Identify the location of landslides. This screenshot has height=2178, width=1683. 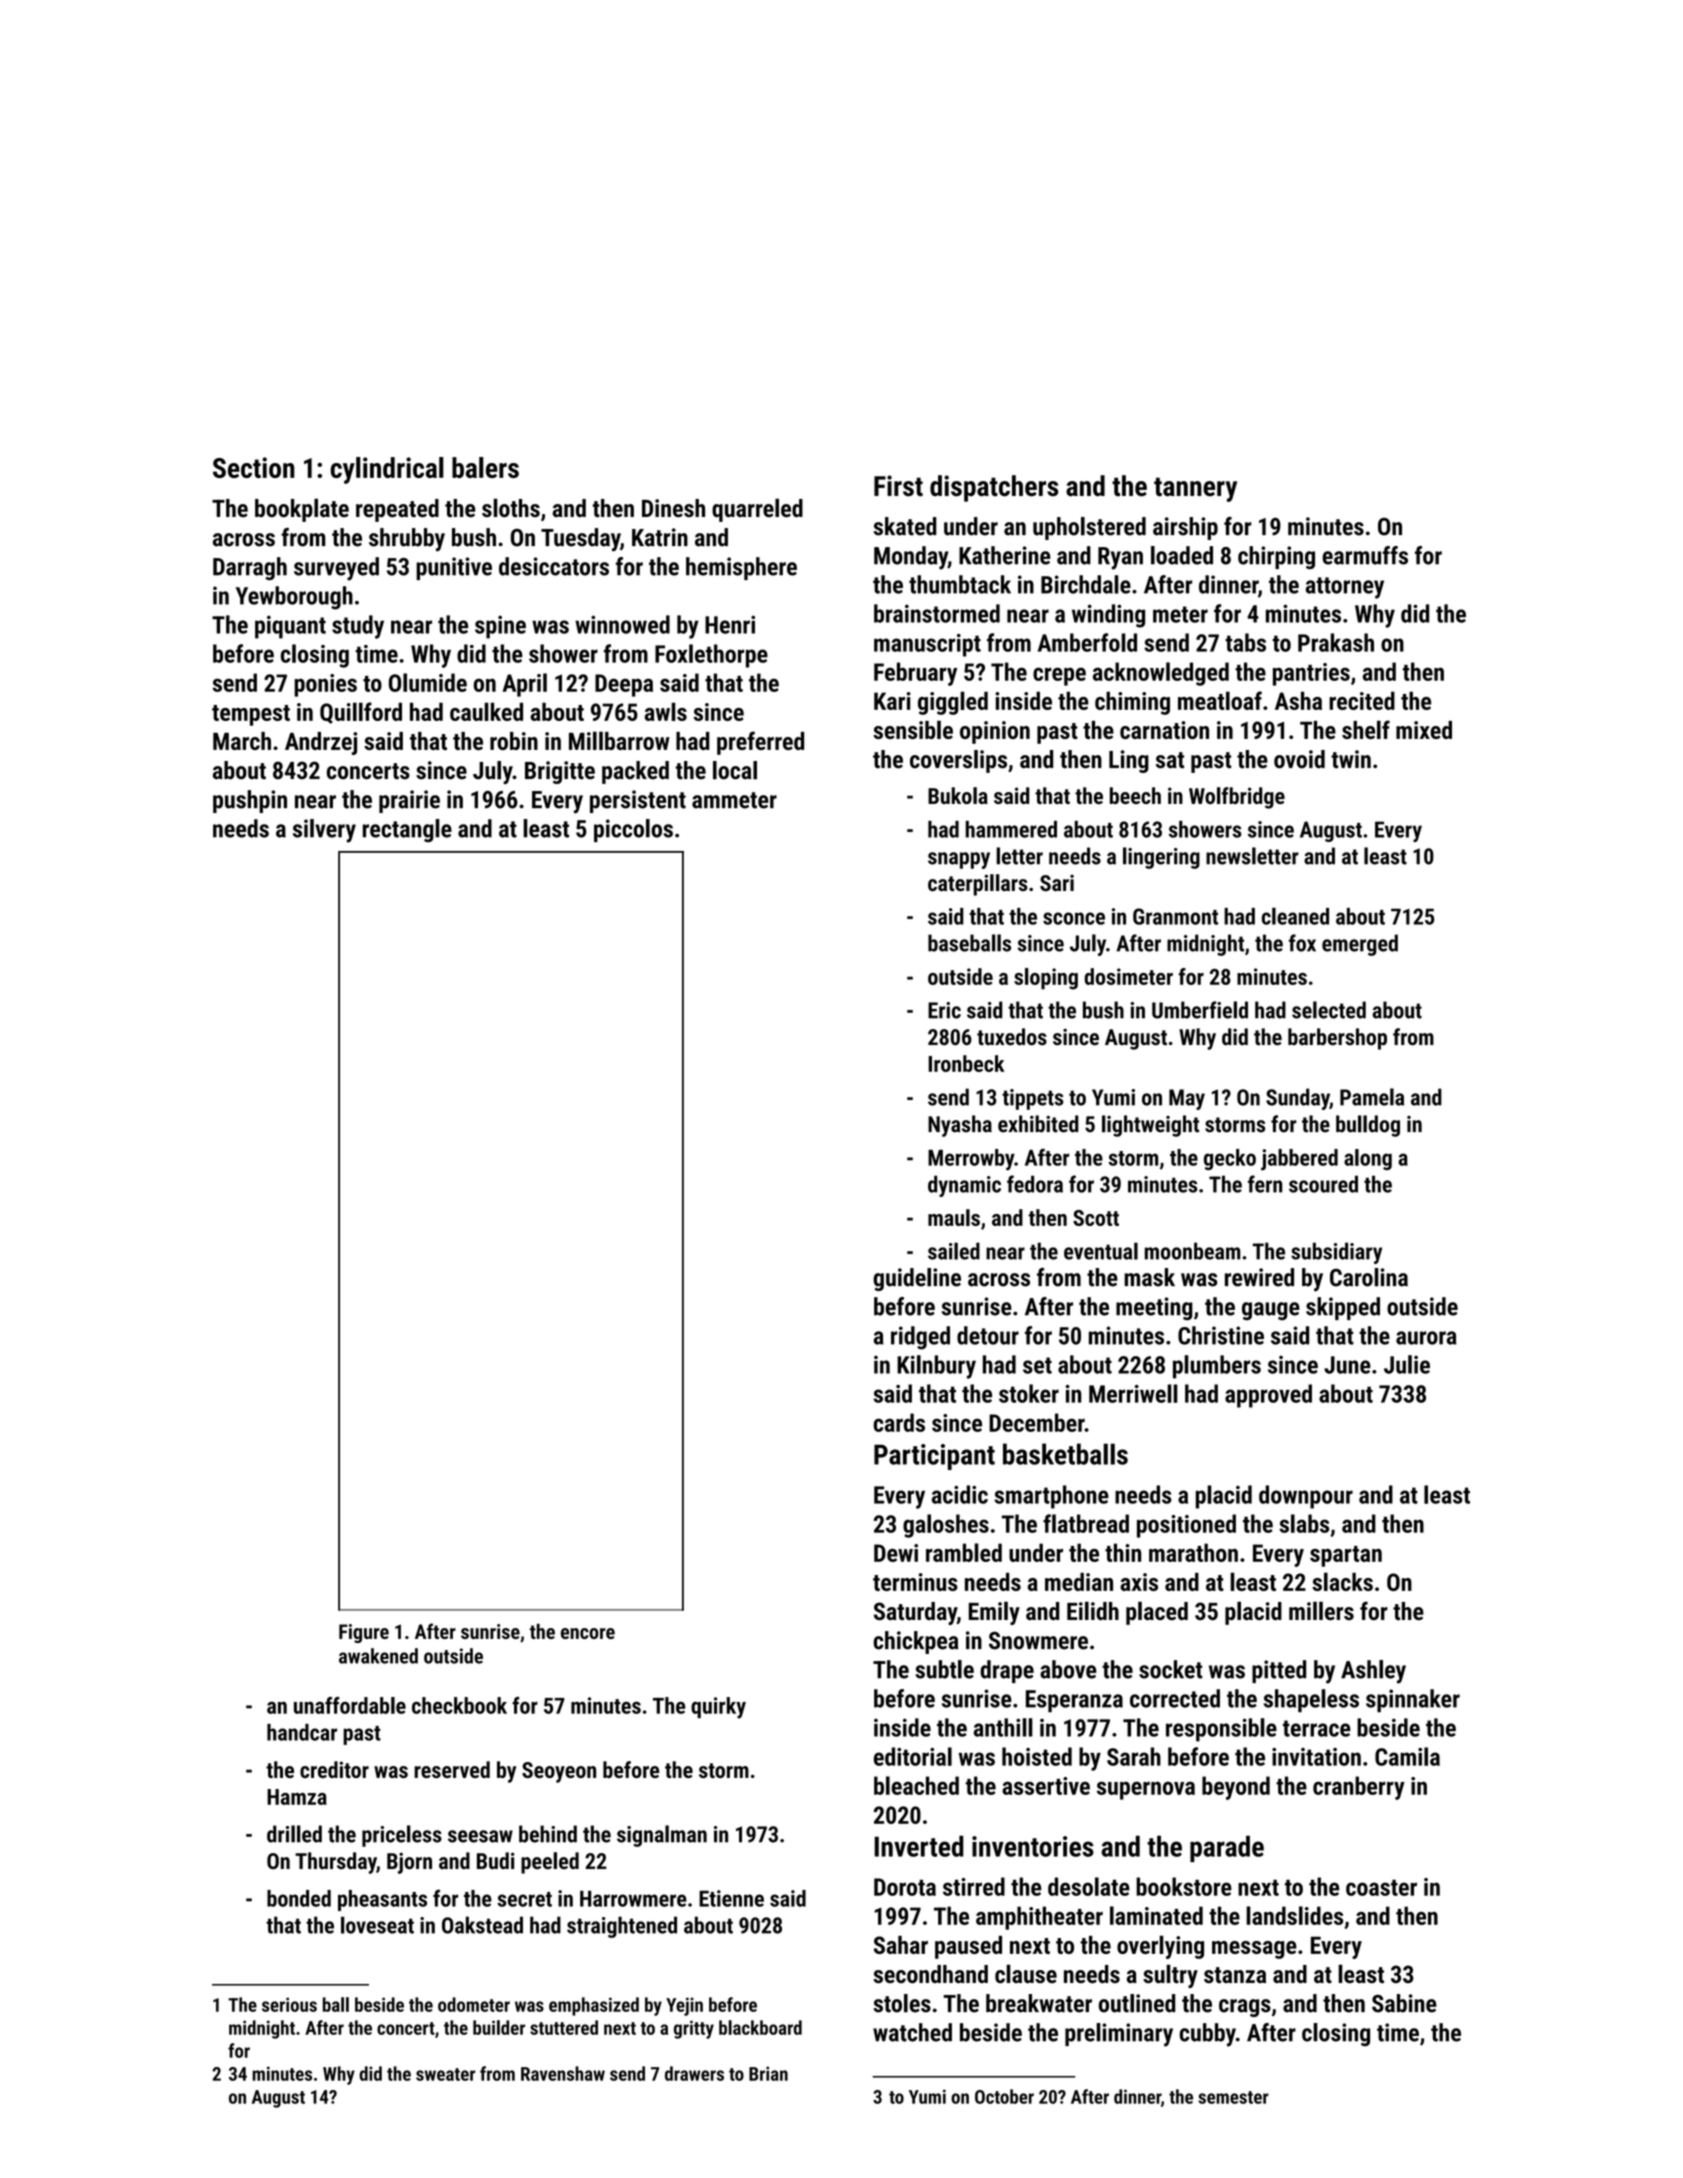
(1294, 1915).
